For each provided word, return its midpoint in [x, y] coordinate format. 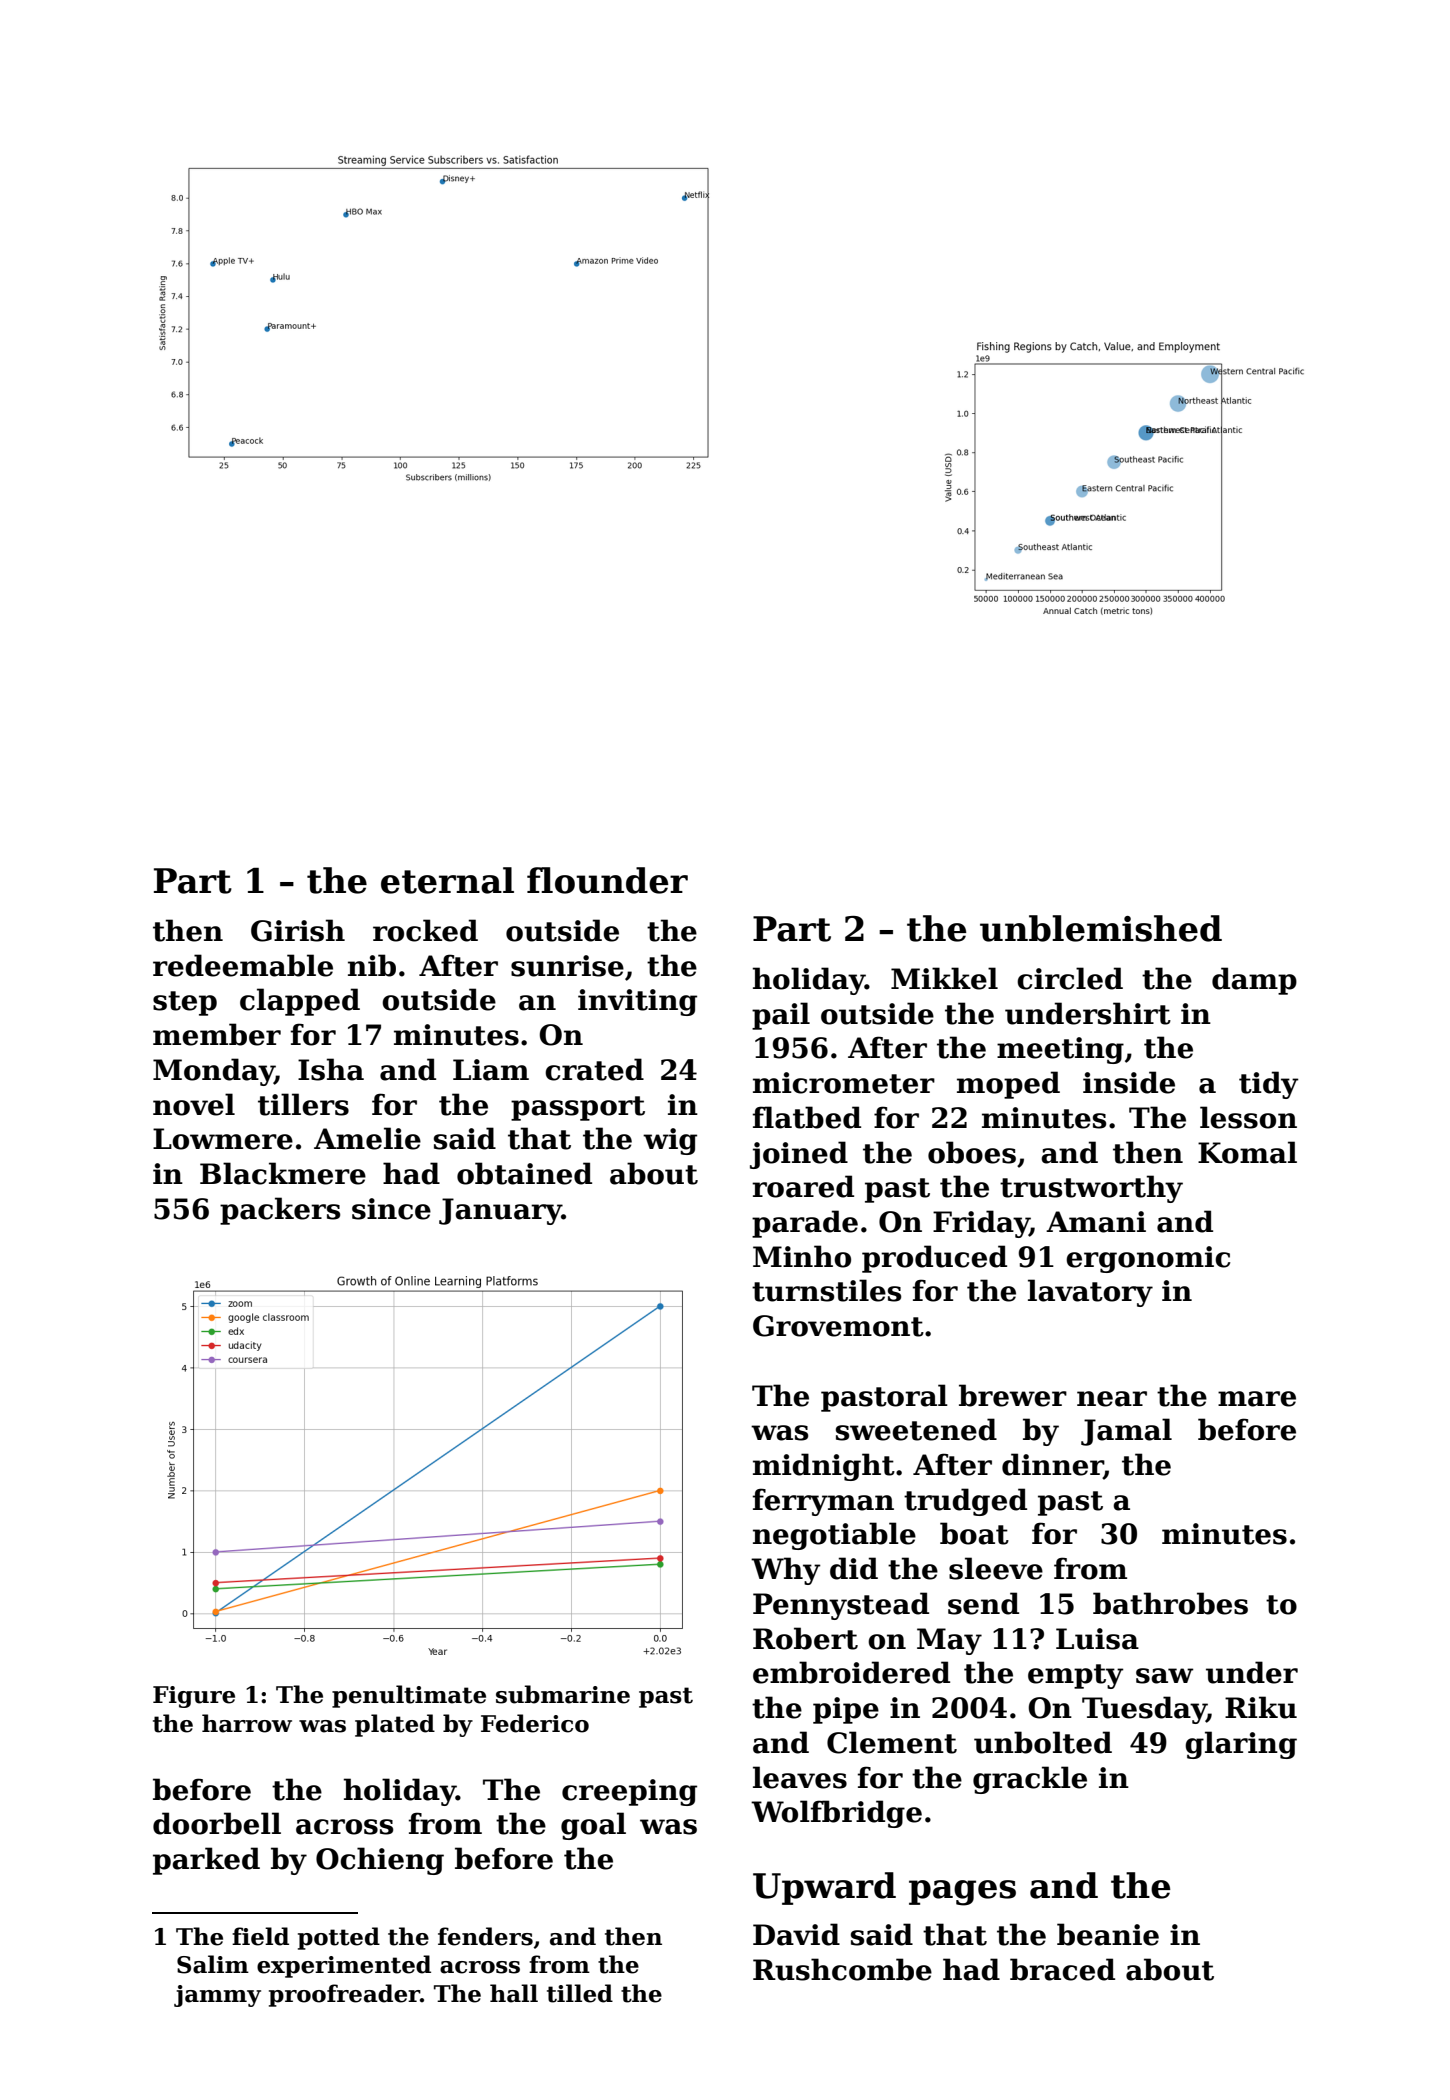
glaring [1241, 1745]
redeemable [243, 965]
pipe [846, 1710]
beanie [1108, 1934]
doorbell [217, 1823]
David [796, 1934]
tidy [1268, 1085]
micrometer [844, 1083]
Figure [194, 1697]
